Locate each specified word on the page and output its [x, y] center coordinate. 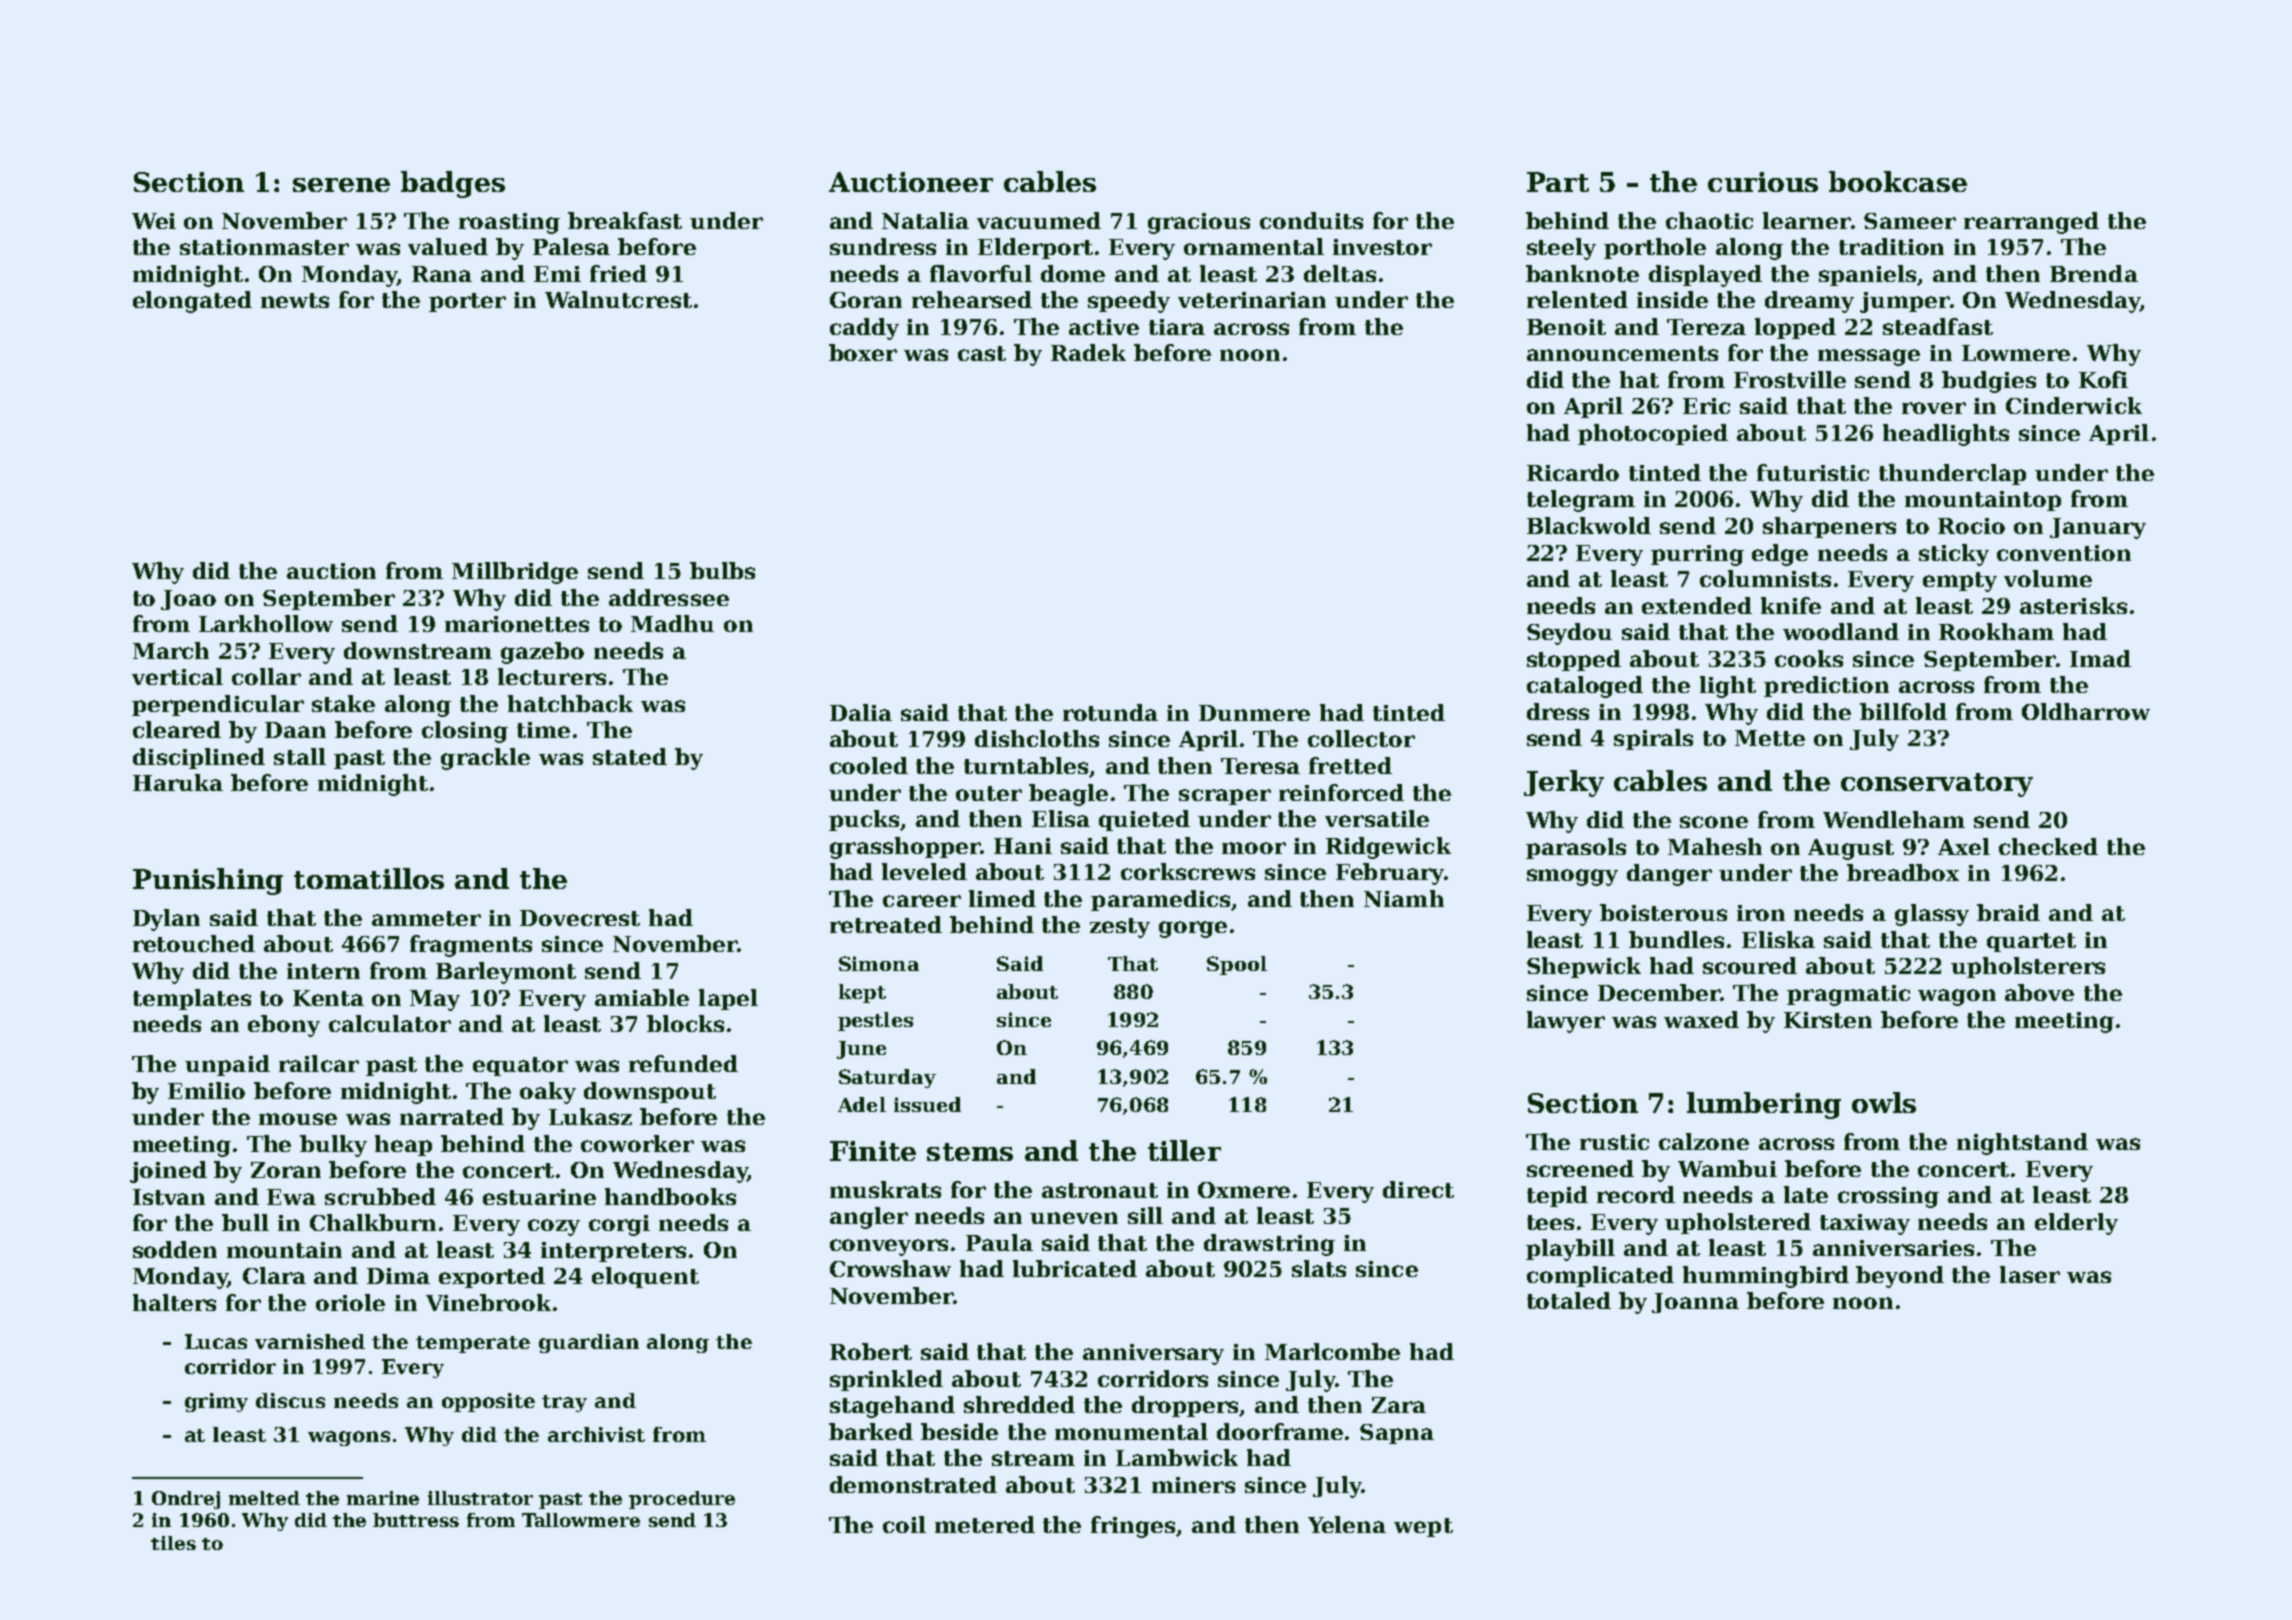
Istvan [169, 1197]
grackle [485, 759]
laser [2030, 1274]
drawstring [1269, 1245]
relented [1577, 299]
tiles [173, 1543]
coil [904, 1524]
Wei [154, 221]
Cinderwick [2074, 405]
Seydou [1569, 634]
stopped [1574, 660]
